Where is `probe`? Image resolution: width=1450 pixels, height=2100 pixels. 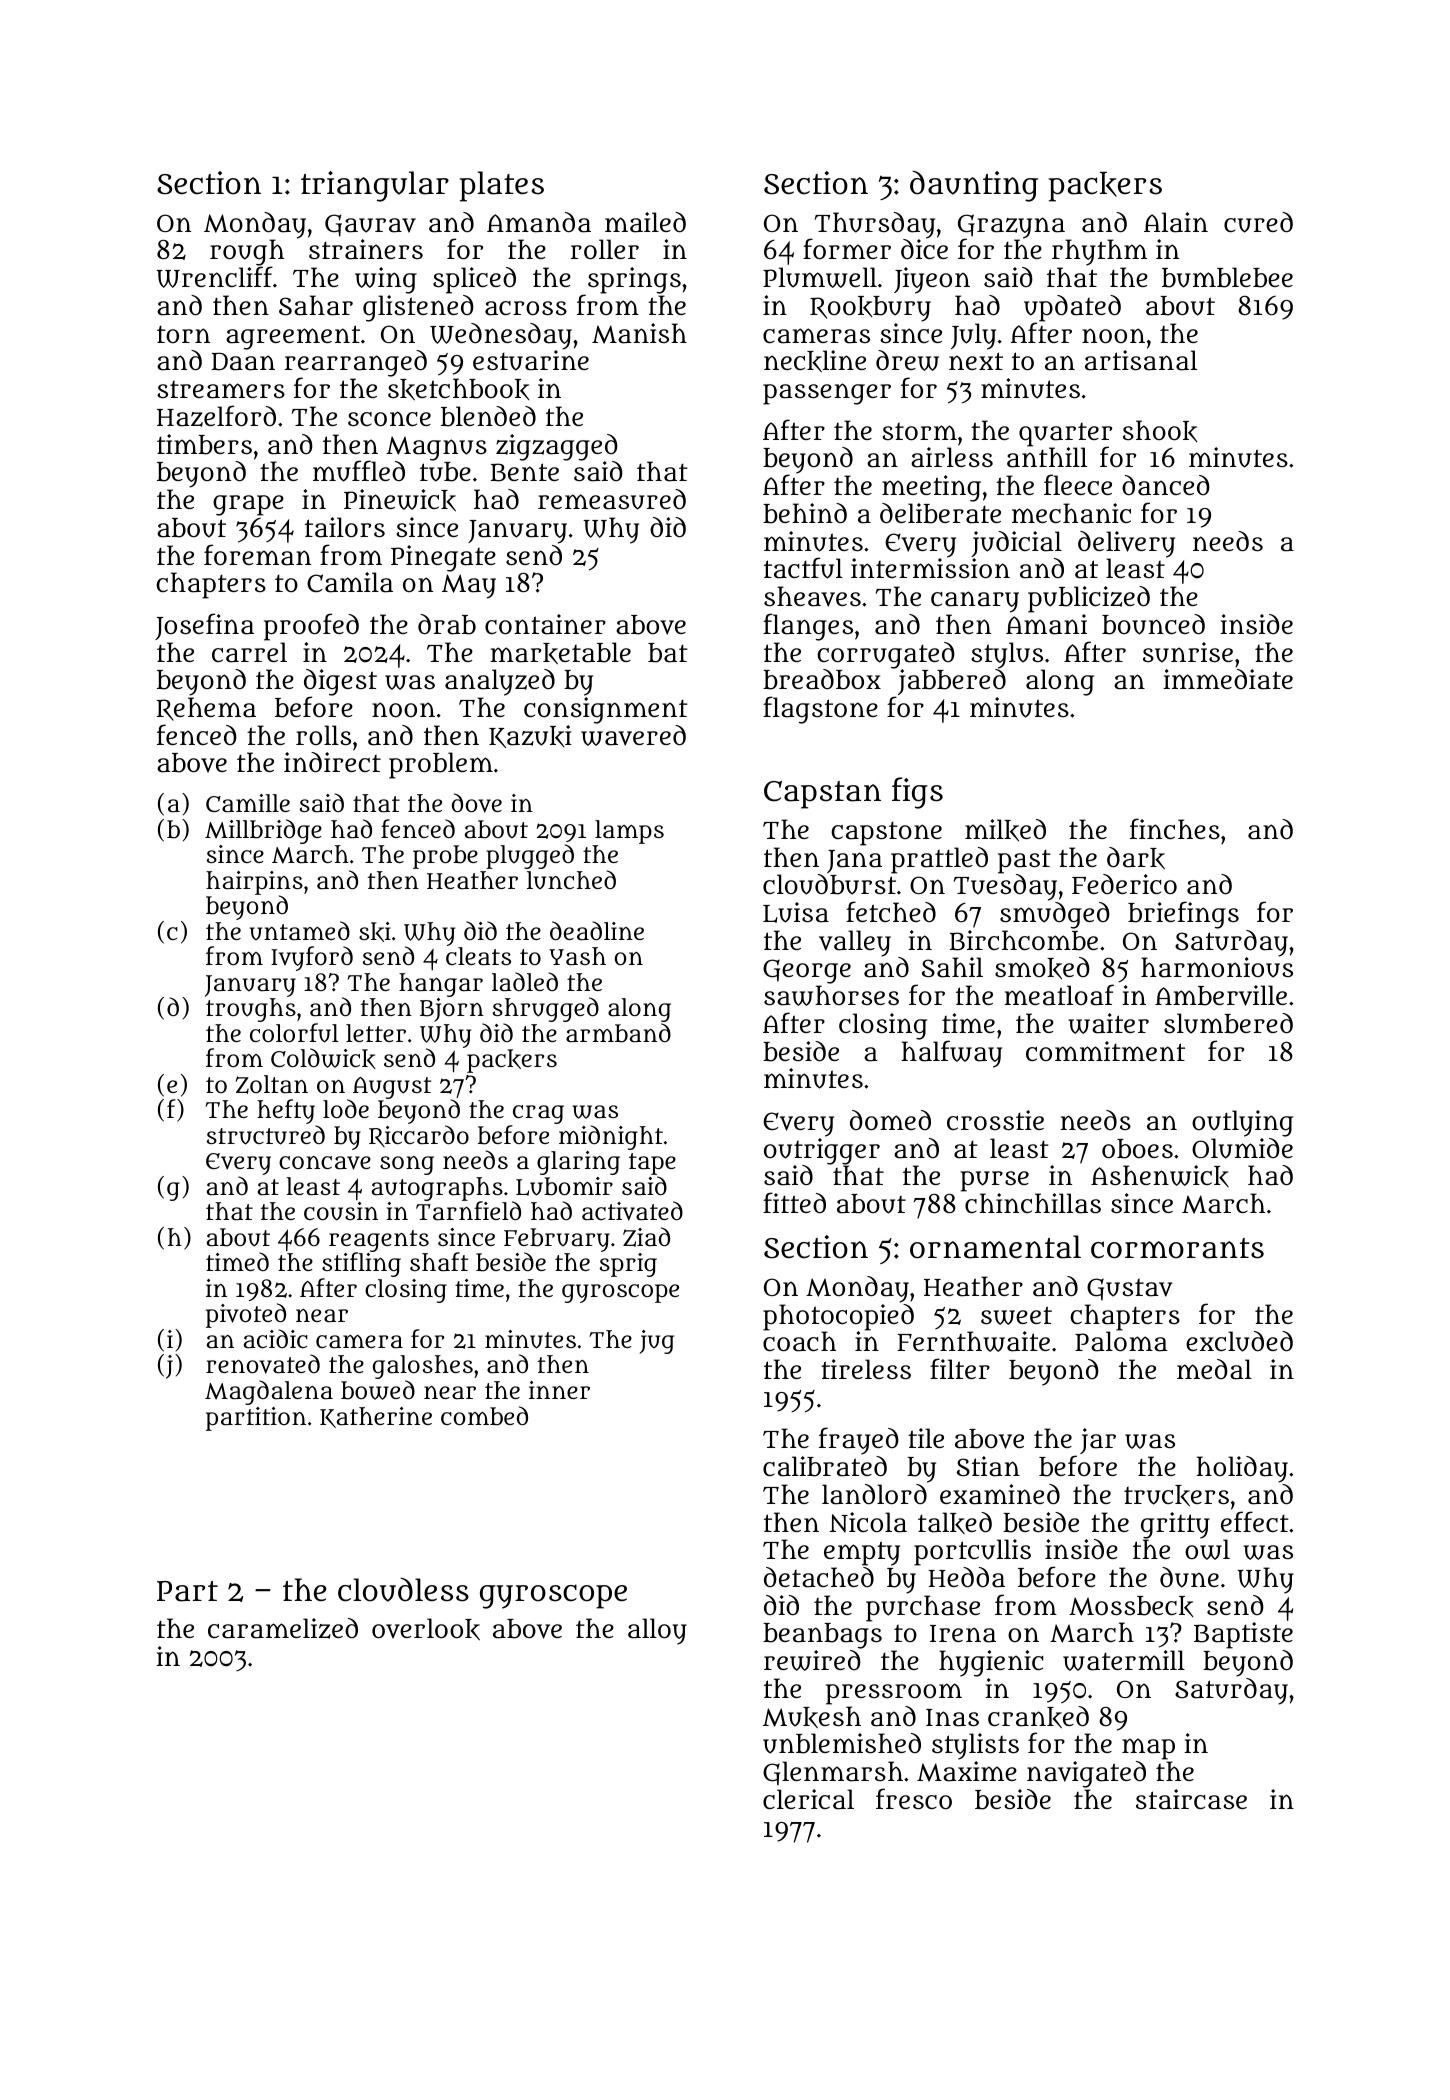 probe is located at coordinates (445, 857).
